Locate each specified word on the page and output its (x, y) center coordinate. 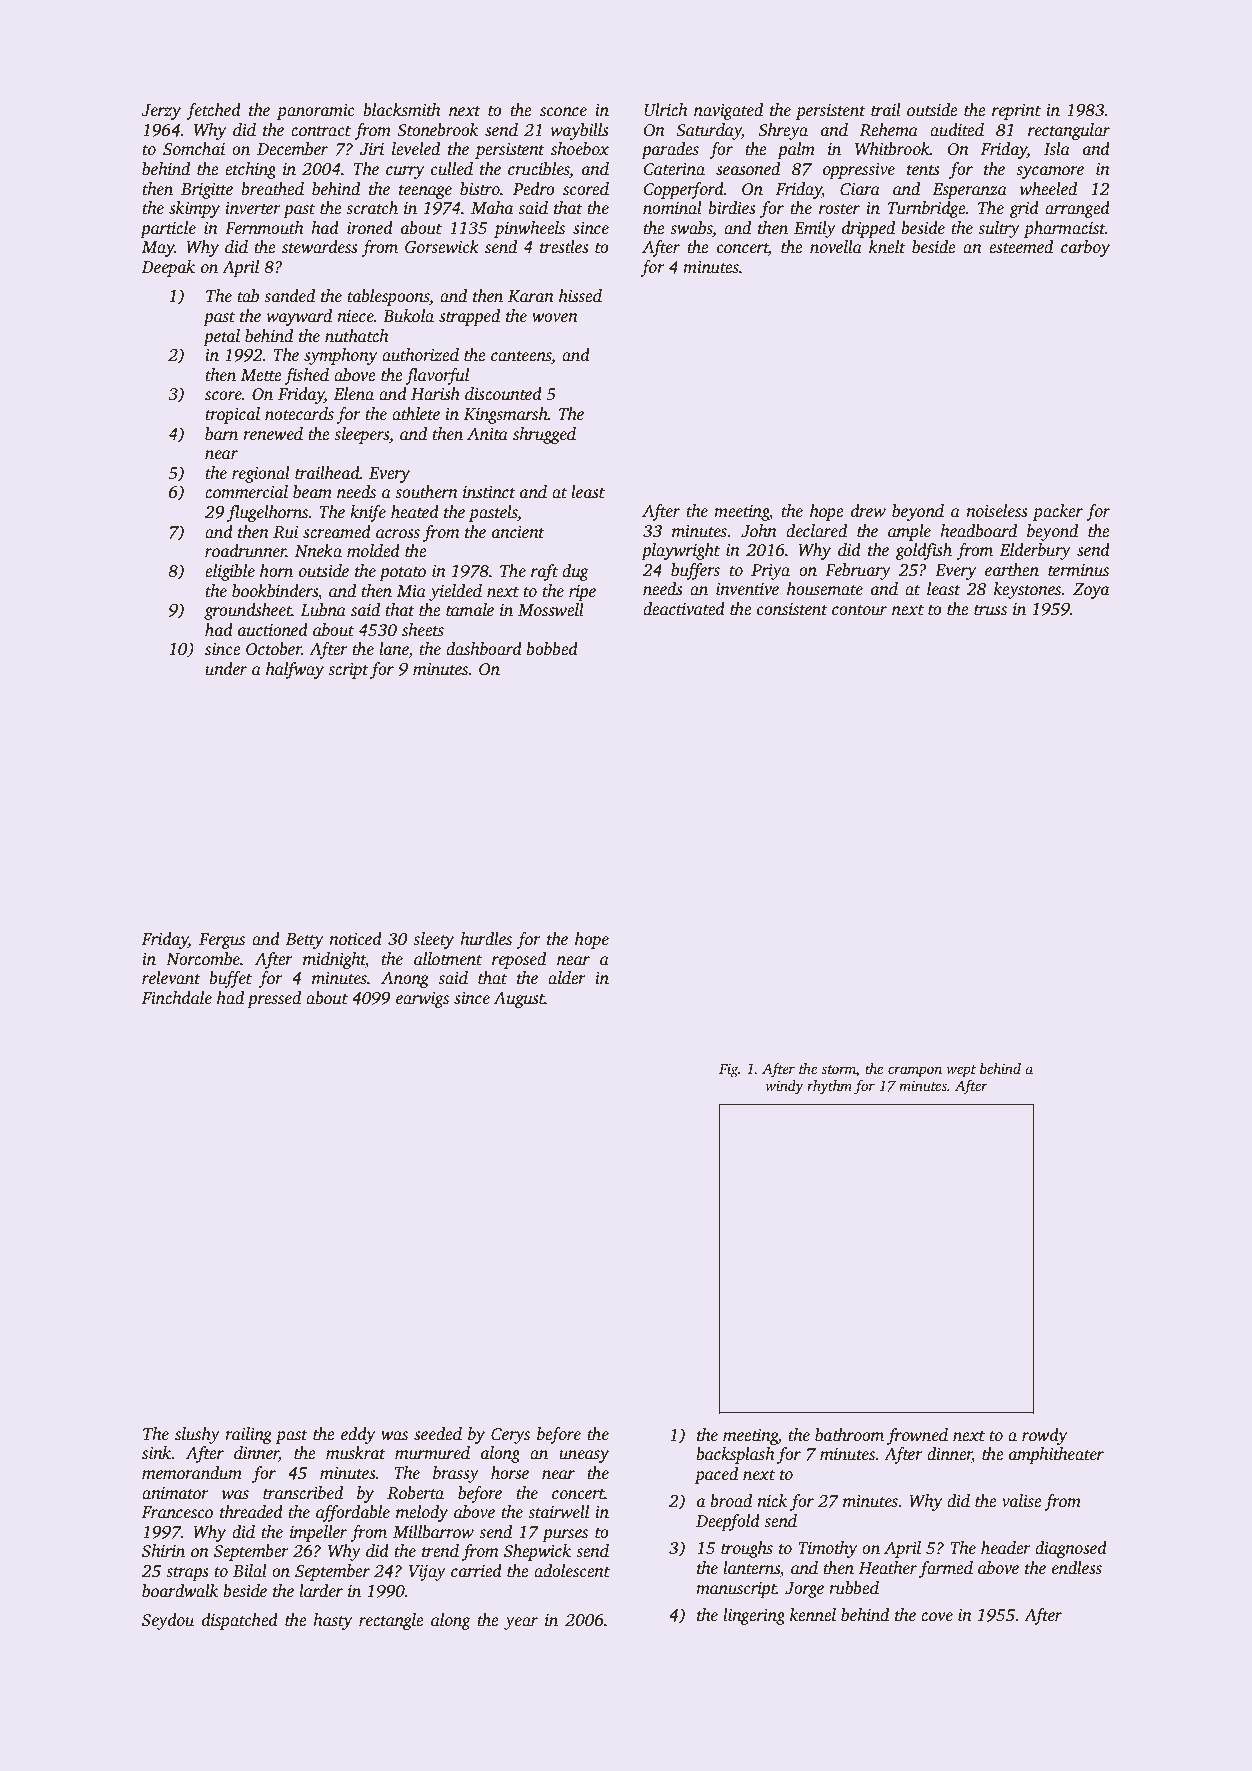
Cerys (510, 1436)
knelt (887, 247)
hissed (580, 296)
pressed (274, 999)
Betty (304, 941)
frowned (917, 1436)
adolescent (572, 1571)
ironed (370, 228)
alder (567, 978)
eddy (358, 1435)
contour (859, 610)
